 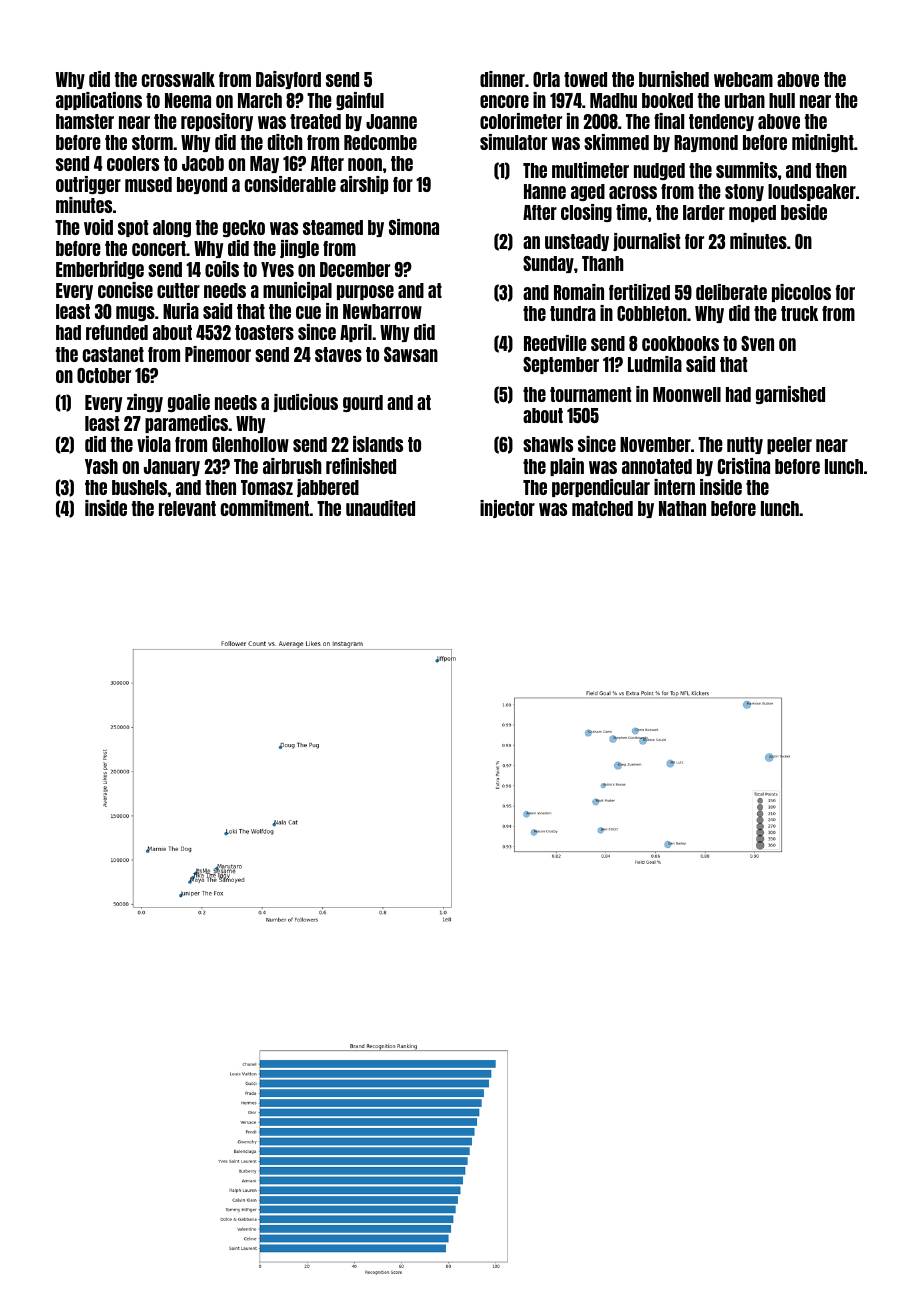 I want to click on unaudited, so click(x=380, y=508).
